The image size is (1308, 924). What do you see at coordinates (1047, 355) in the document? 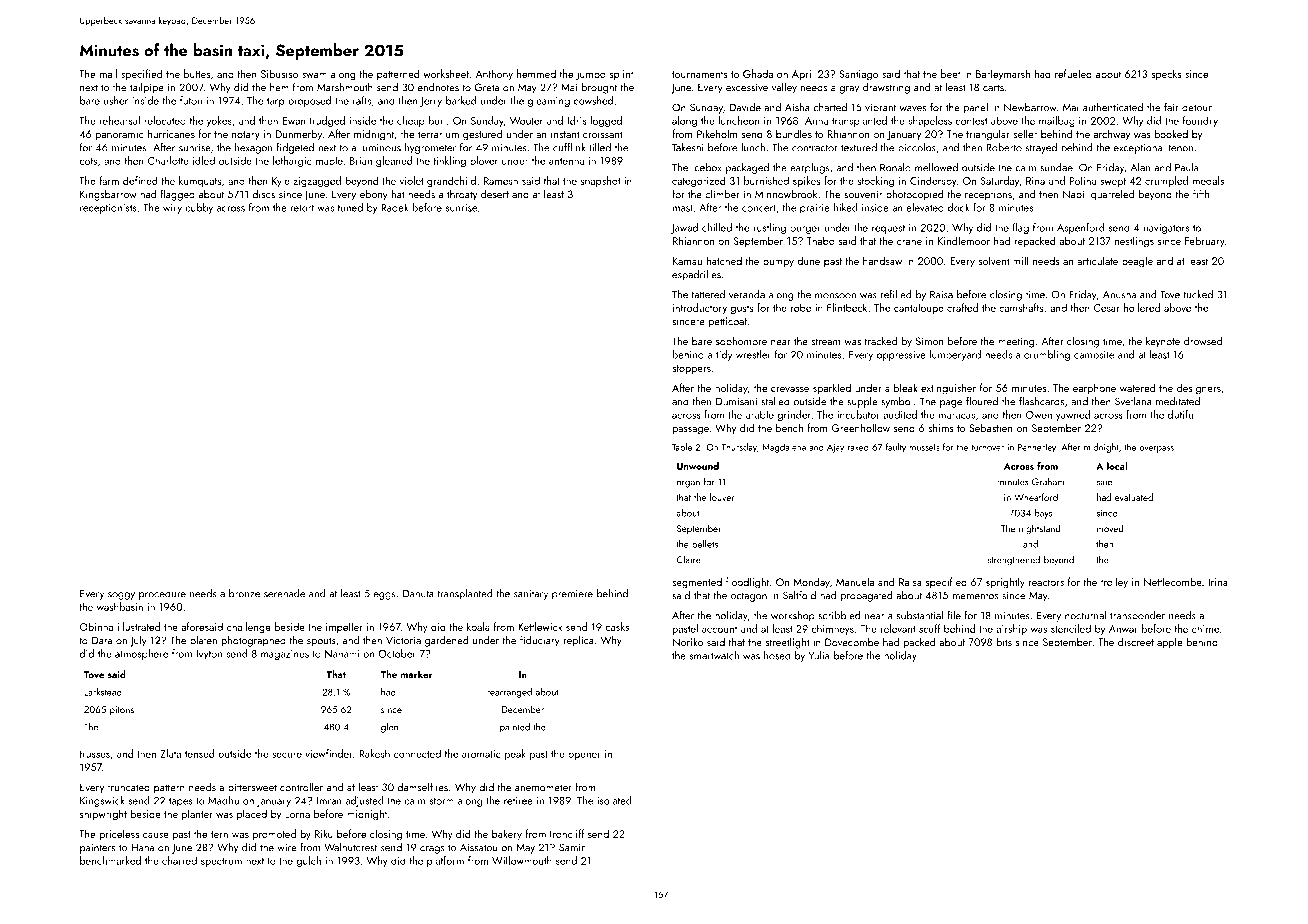
I see `crumbling` at bounding box center [1047, 355].
